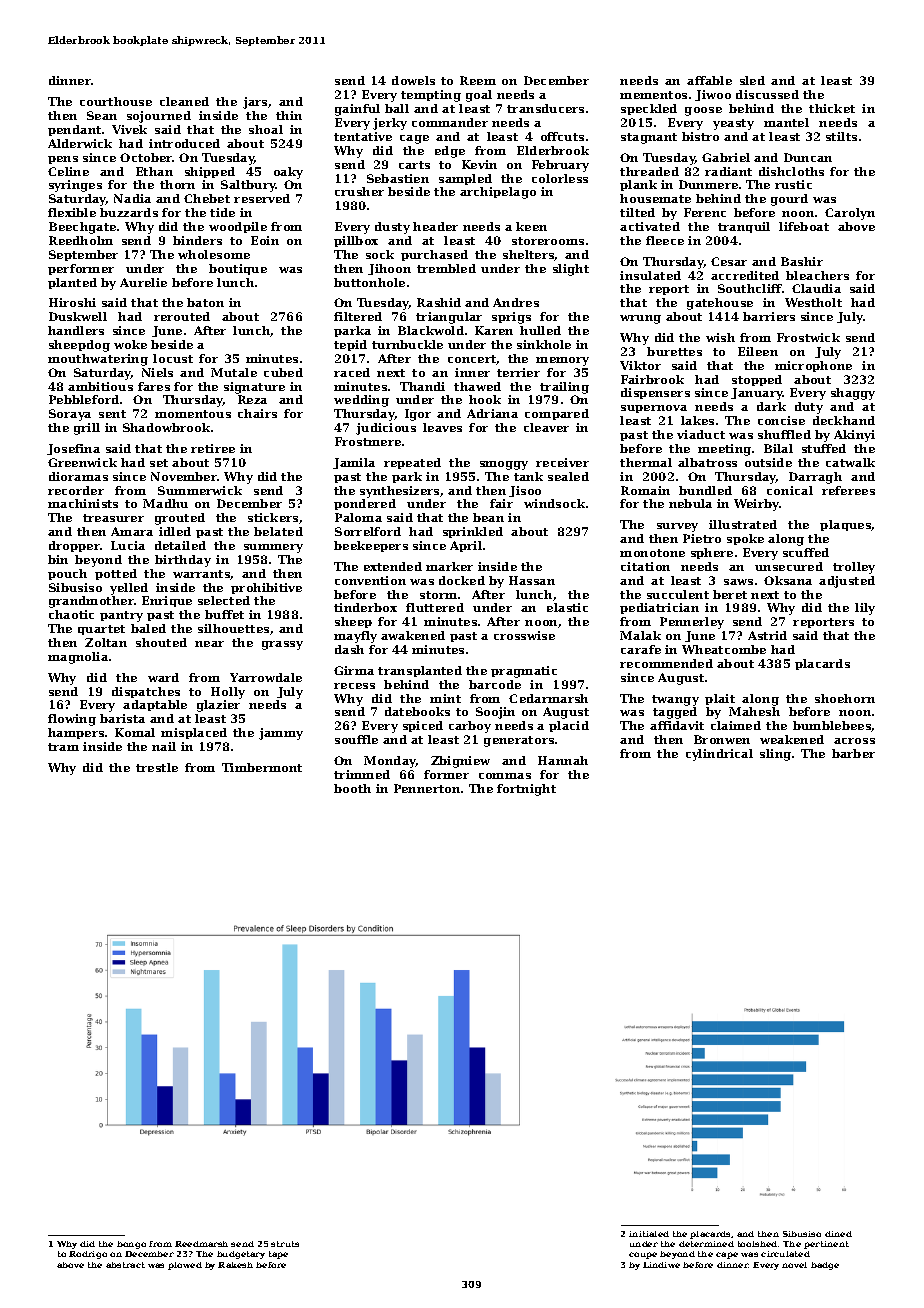  What do you see at coordinates (750, 288) in the screenshot?
I see `Southcliff` at bounding box center [750, 288].
